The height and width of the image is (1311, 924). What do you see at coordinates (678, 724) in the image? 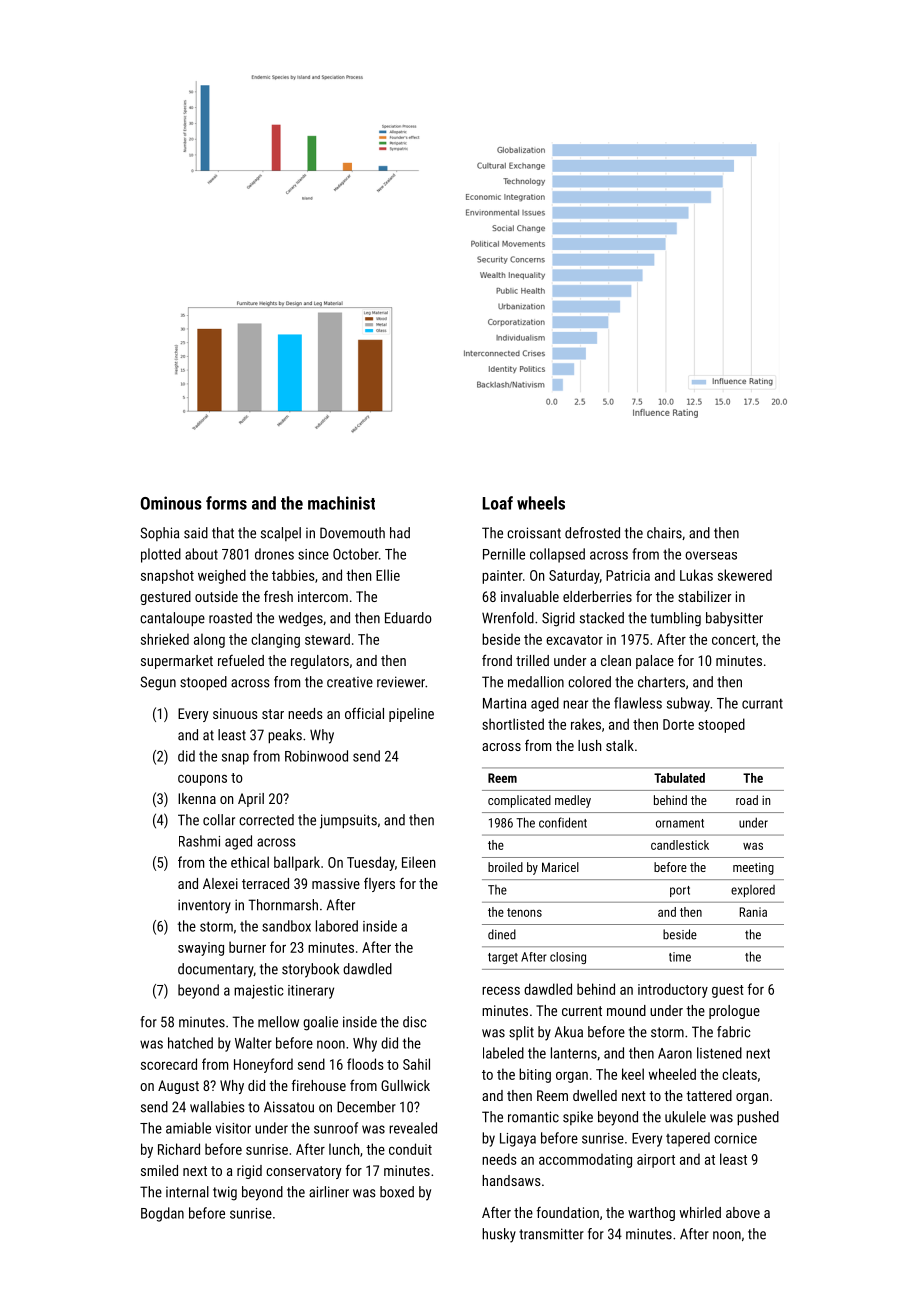
I see `Dorte` at bounding box center [678, 724].
